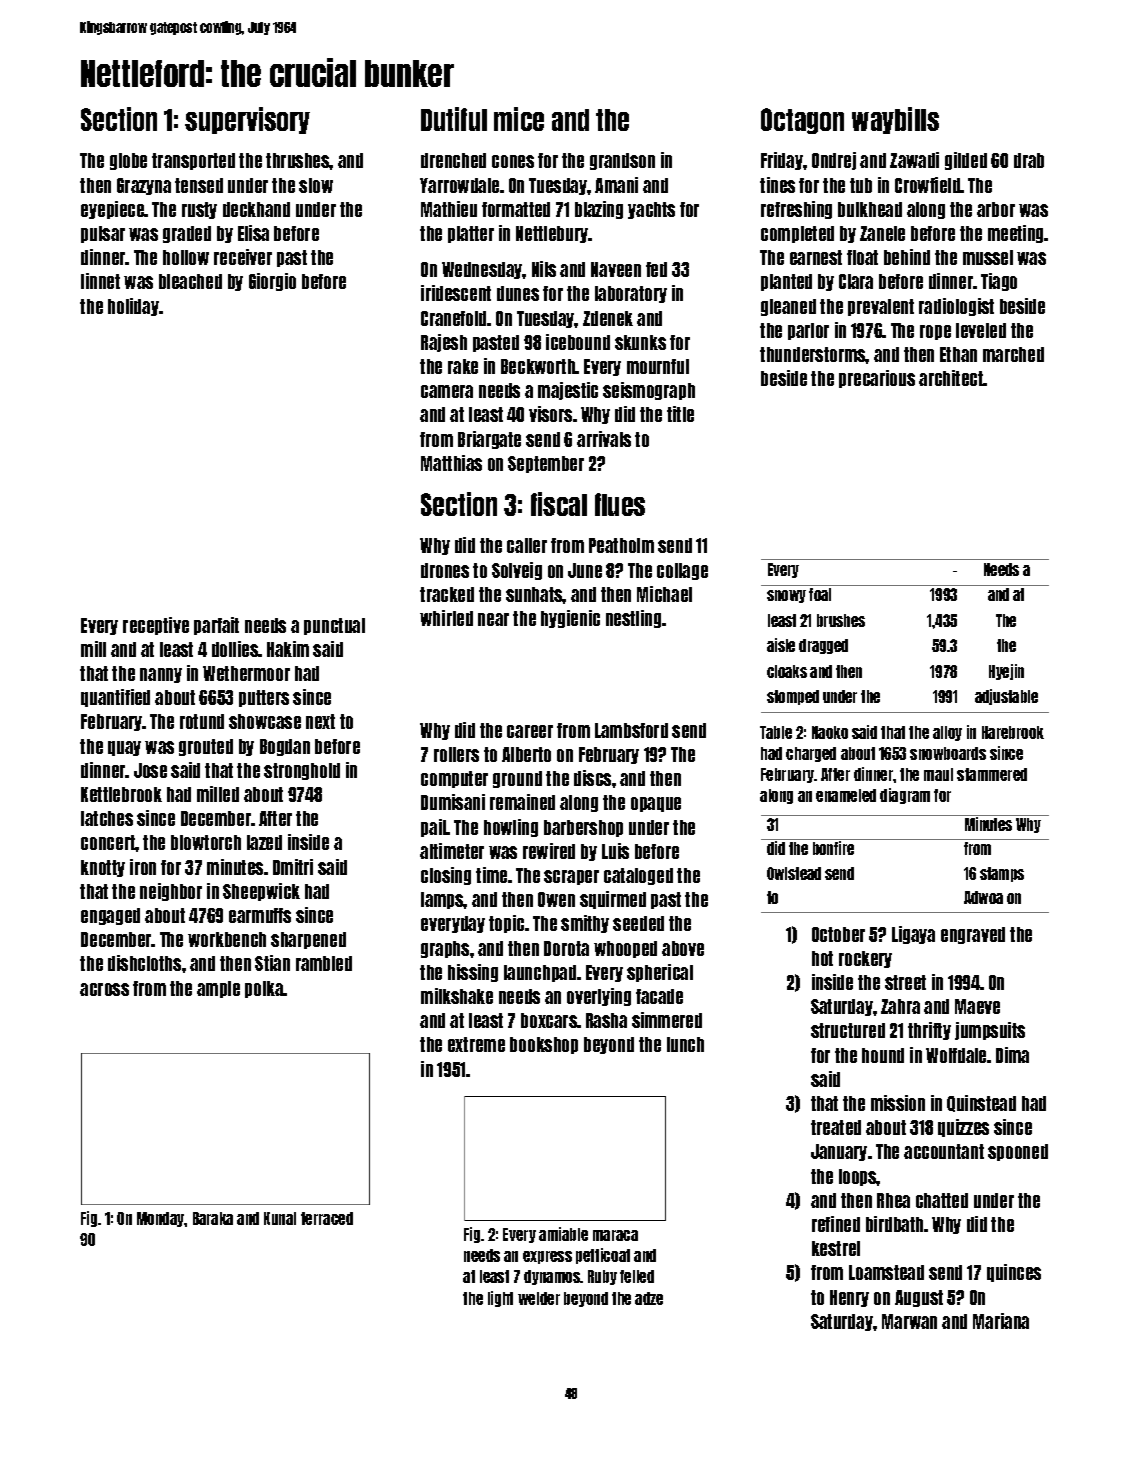 The height and width of the screenshot is (1462, 1130). I want to click on Monday, so click(161, 1219).
